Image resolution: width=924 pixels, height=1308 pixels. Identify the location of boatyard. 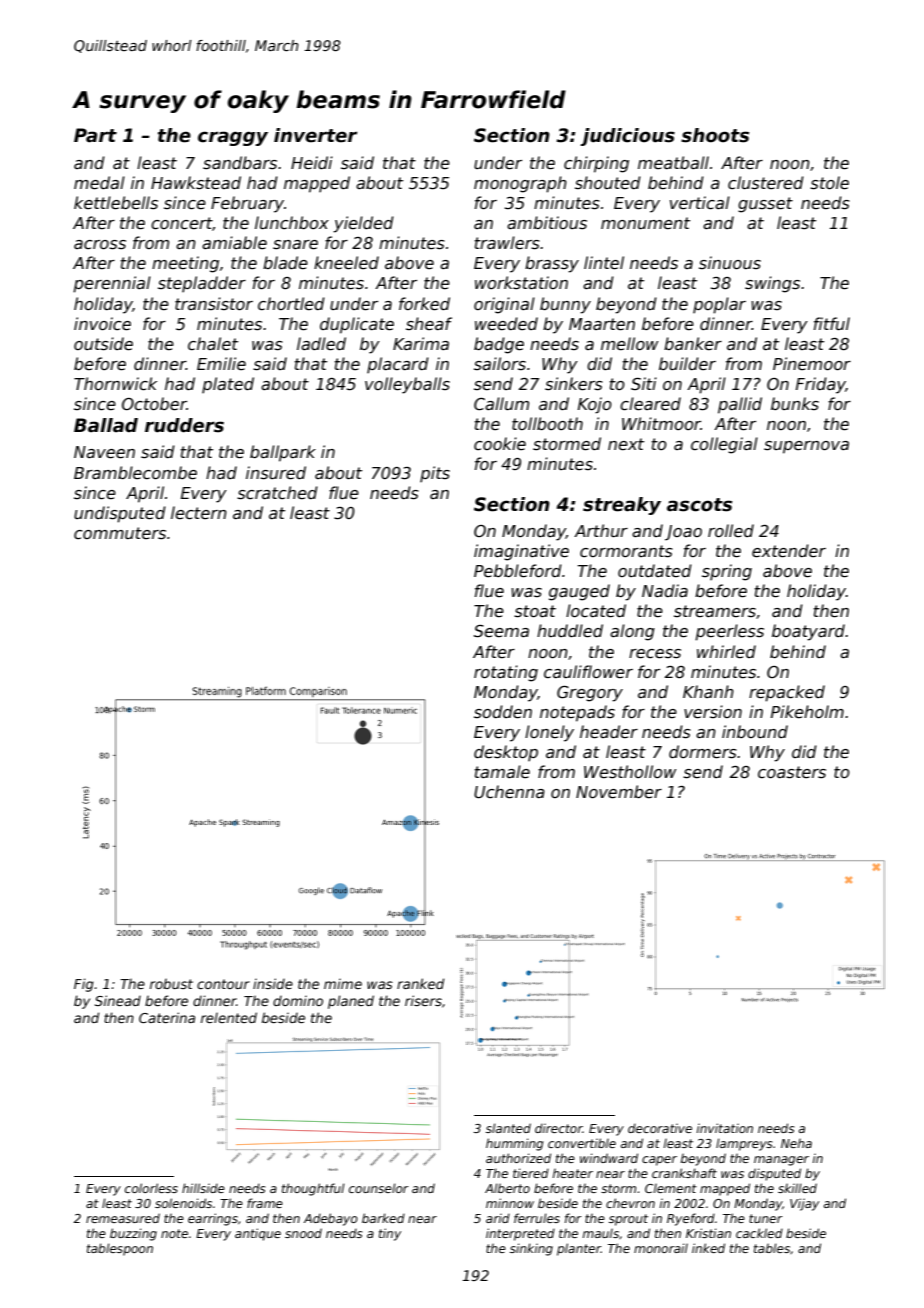
(808, 632).
